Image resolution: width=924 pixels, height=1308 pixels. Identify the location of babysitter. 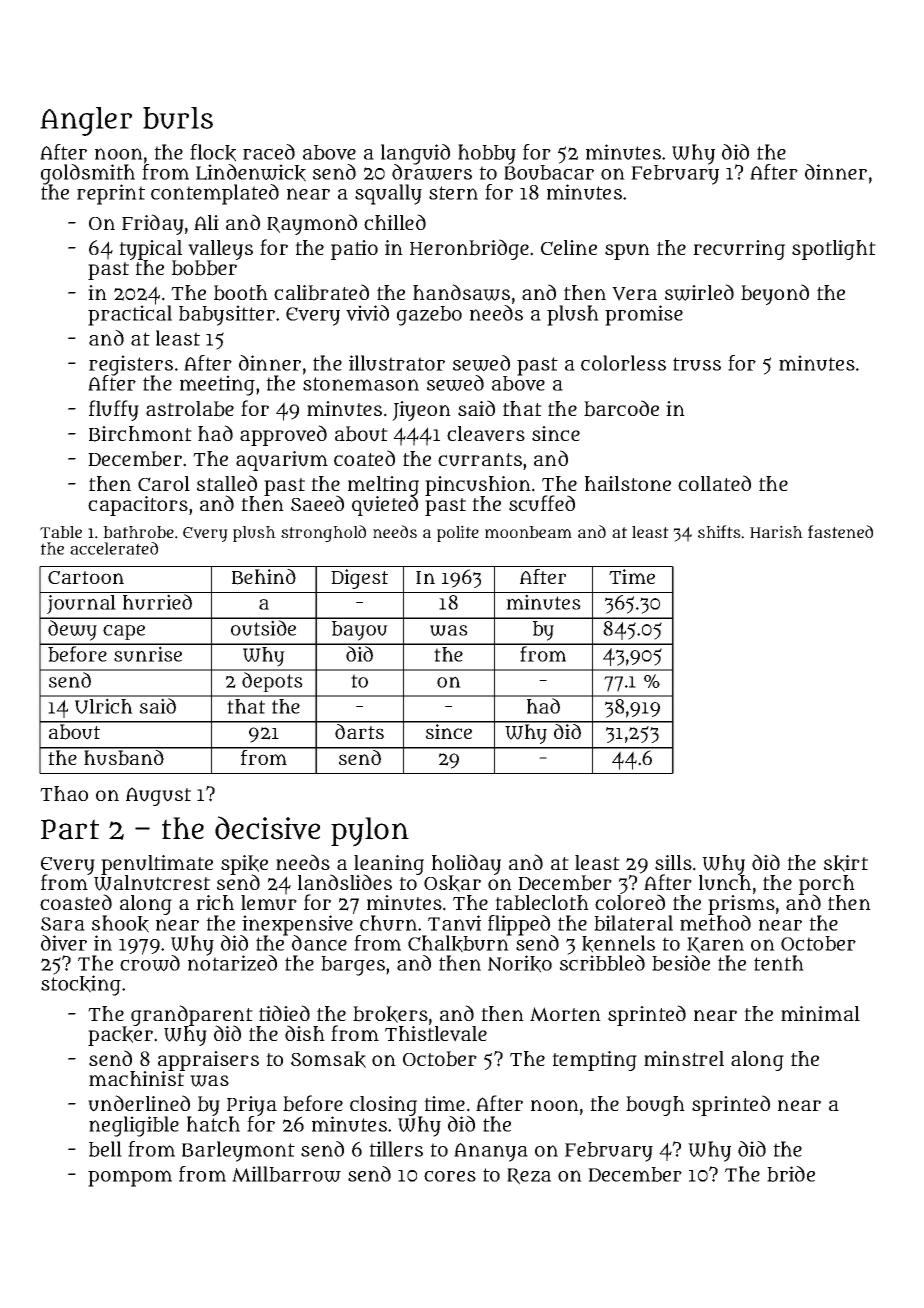
(227, 315).
